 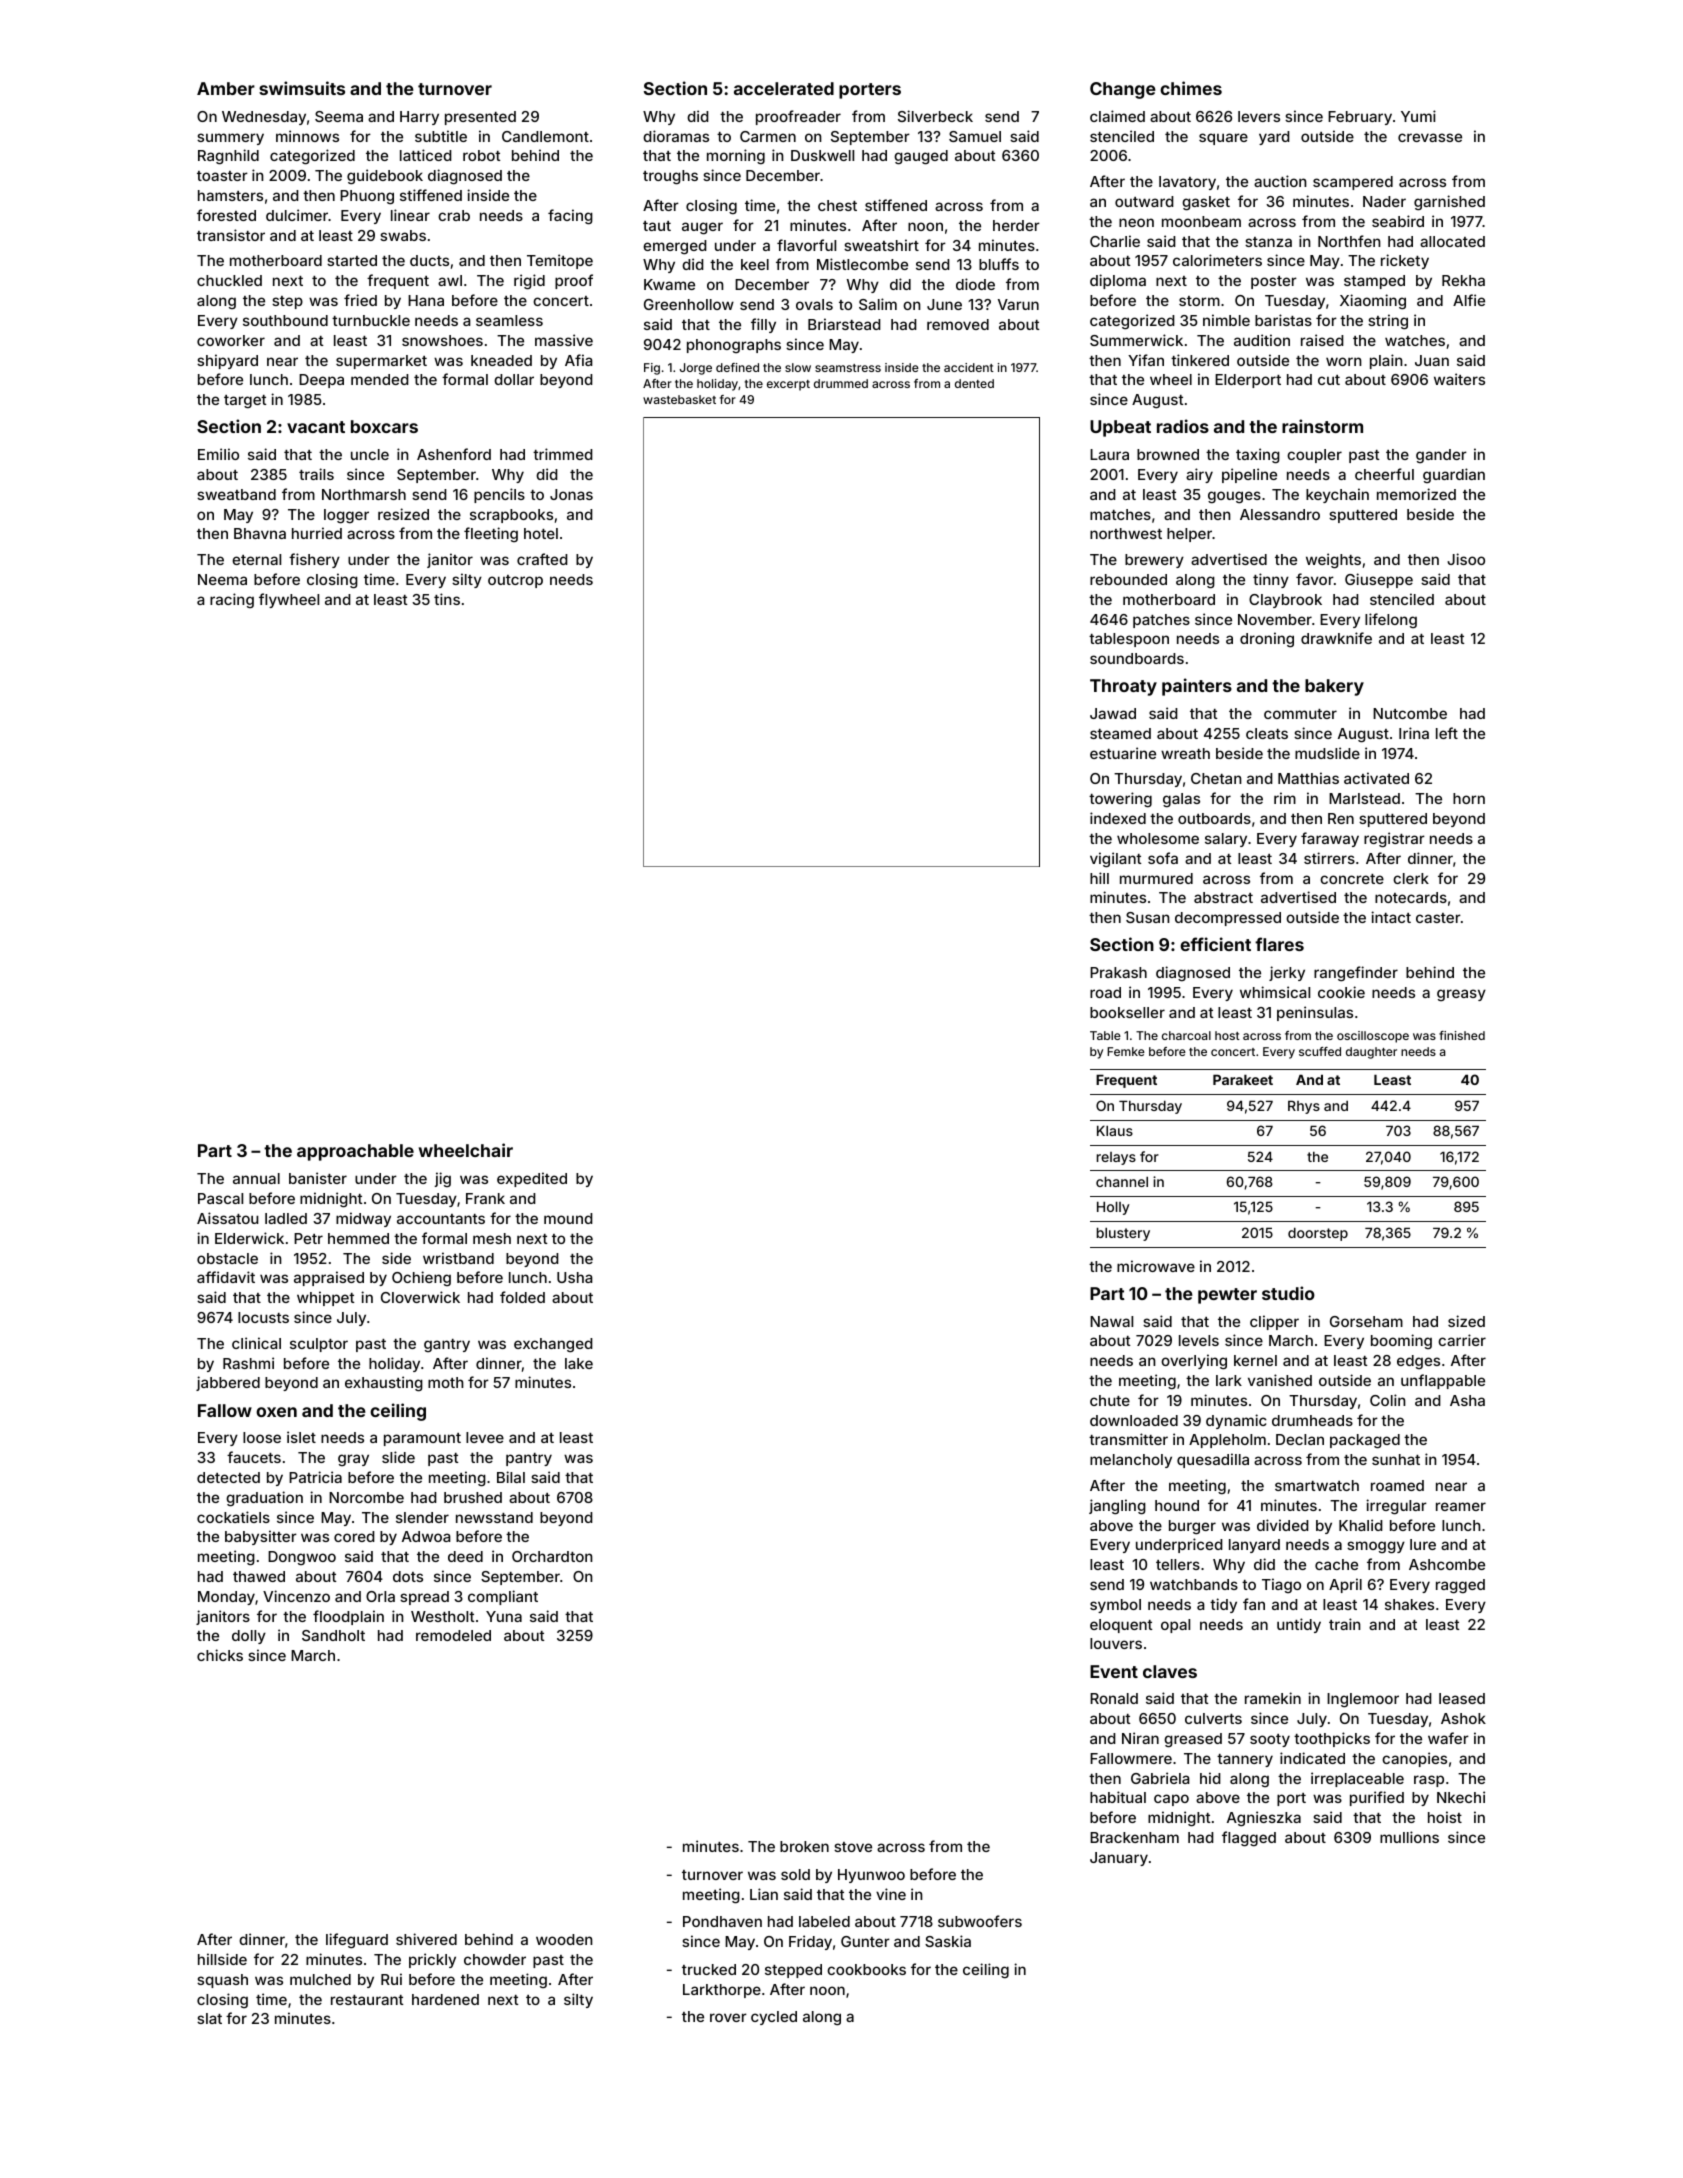 What do you see at coordinates (1391, 620) in the page?
I see `lifelong` at bounding box center [1391, 620].
